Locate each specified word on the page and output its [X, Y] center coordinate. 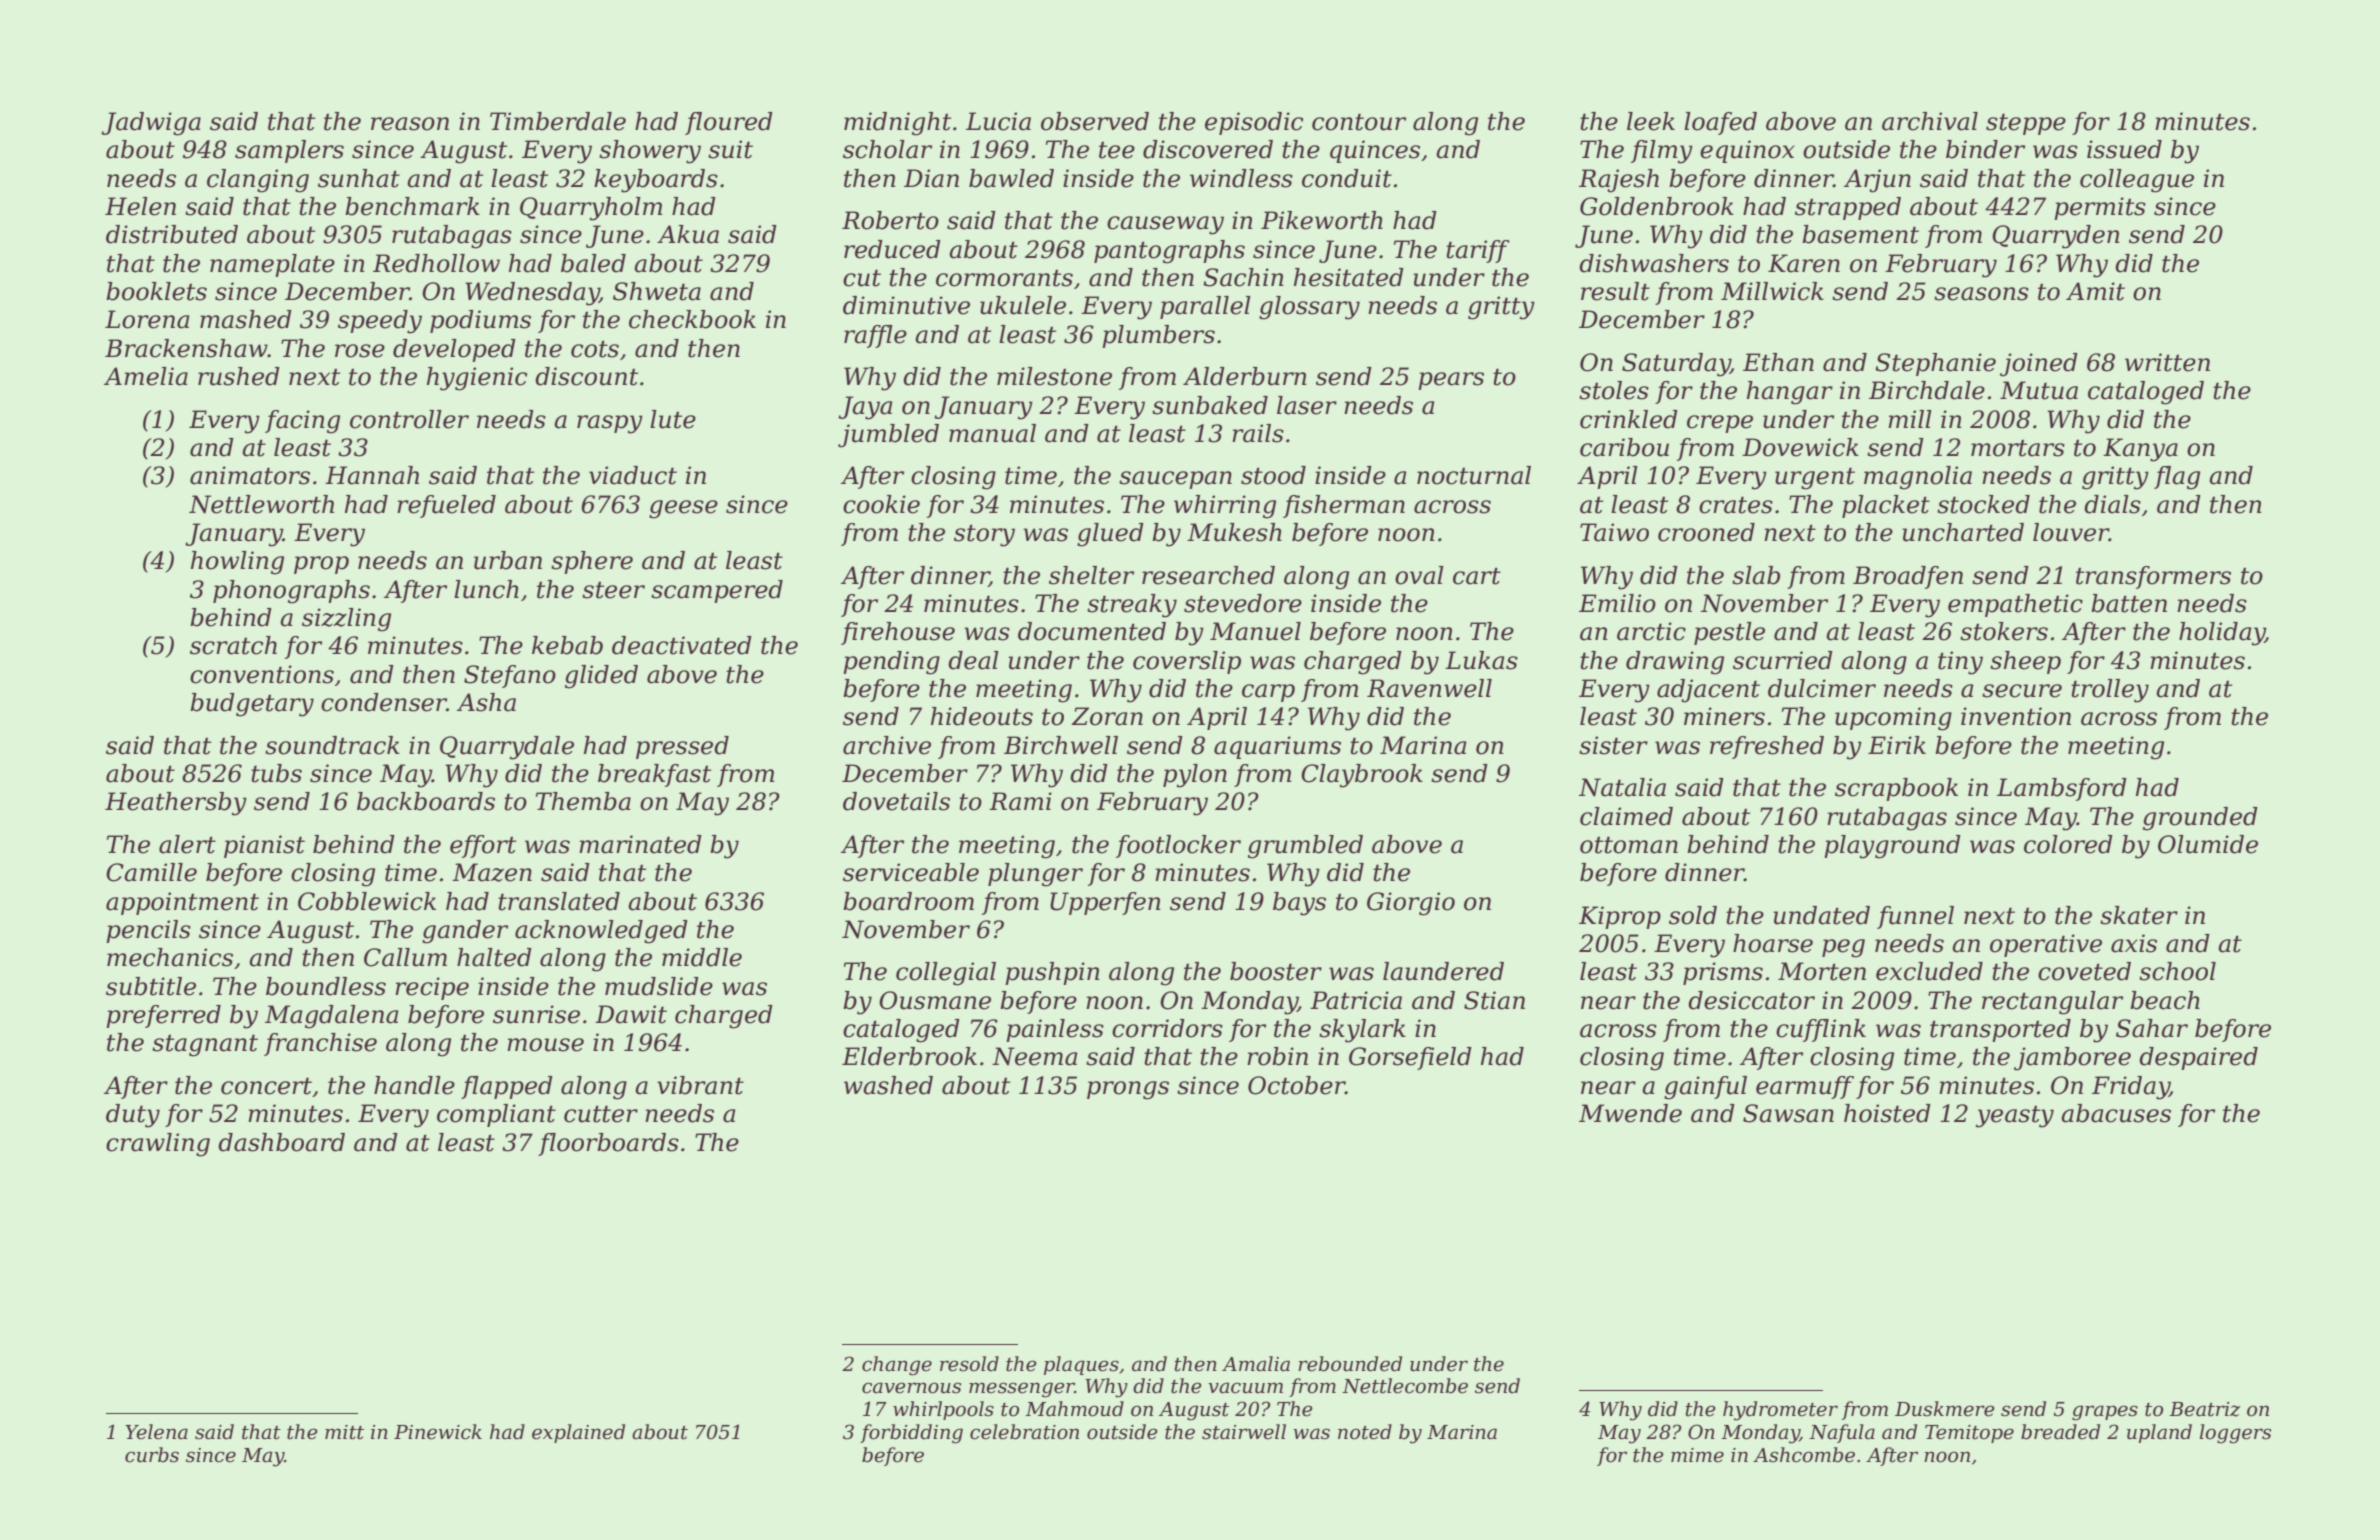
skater [2139, 915]
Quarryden [2056, 237]
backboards [426, 801]
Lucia [998, 121]
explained [578, 1433]
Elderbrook [909, 1056]
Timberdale [558, 121]
